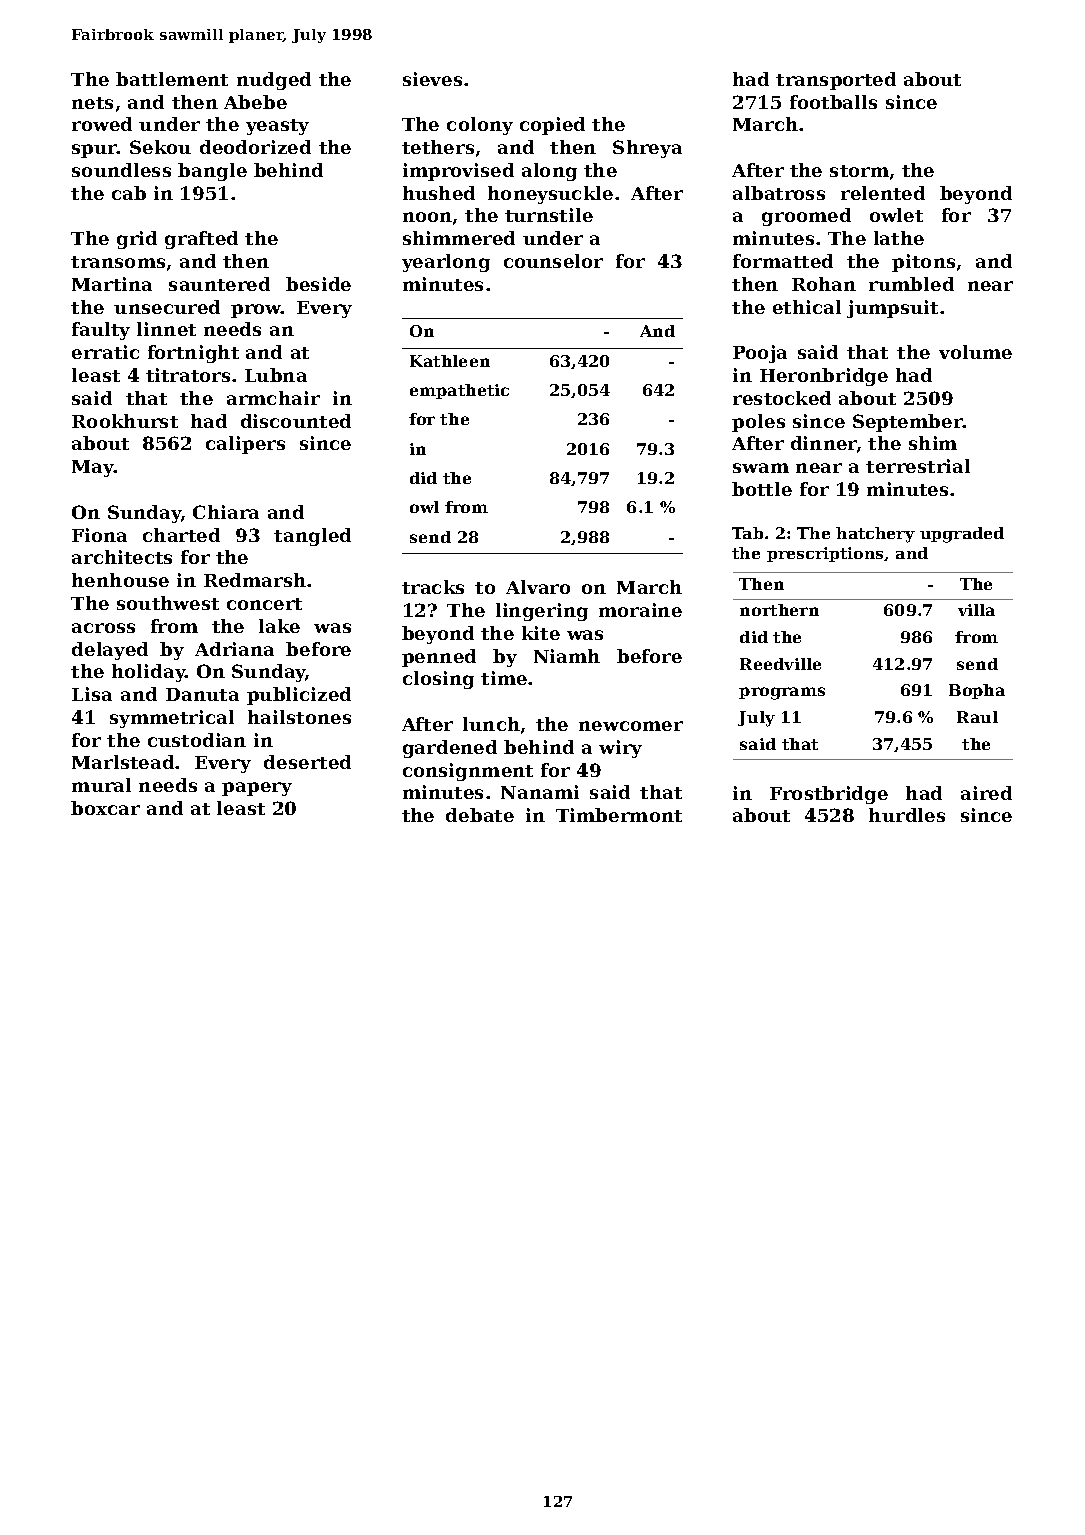  Describe the element at coordinates (212, 172) in the image. I see `bangle` at that location.
